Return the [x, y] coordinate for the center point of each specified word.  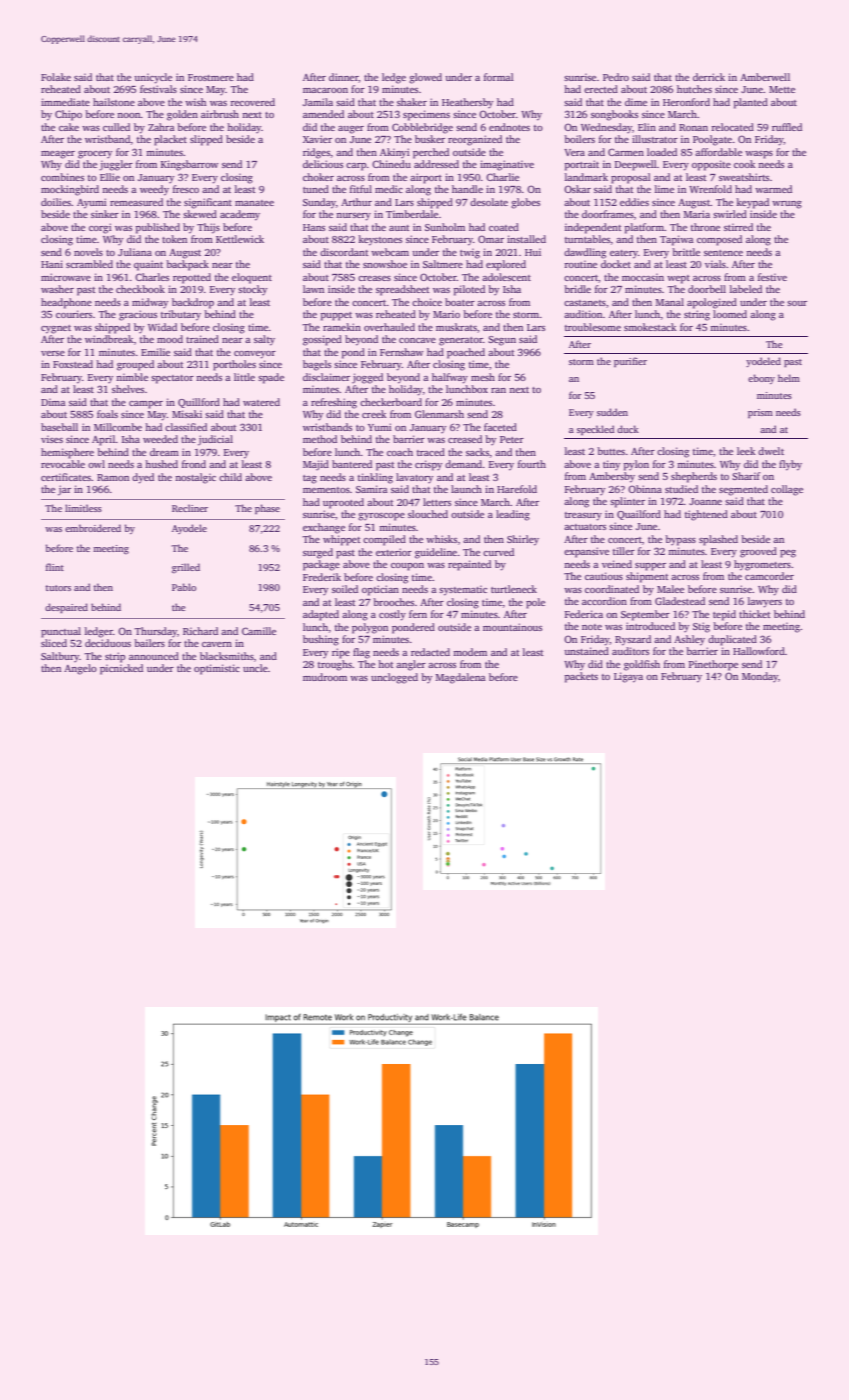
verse [53, 353]
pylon [636, 465]
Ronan [693, 127]
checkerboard [391, 402]
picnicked [121, 669]
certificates [66, 477]
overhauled [389, 327]
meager [58, 155]
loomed [730, 314]
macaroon [325, 90]
